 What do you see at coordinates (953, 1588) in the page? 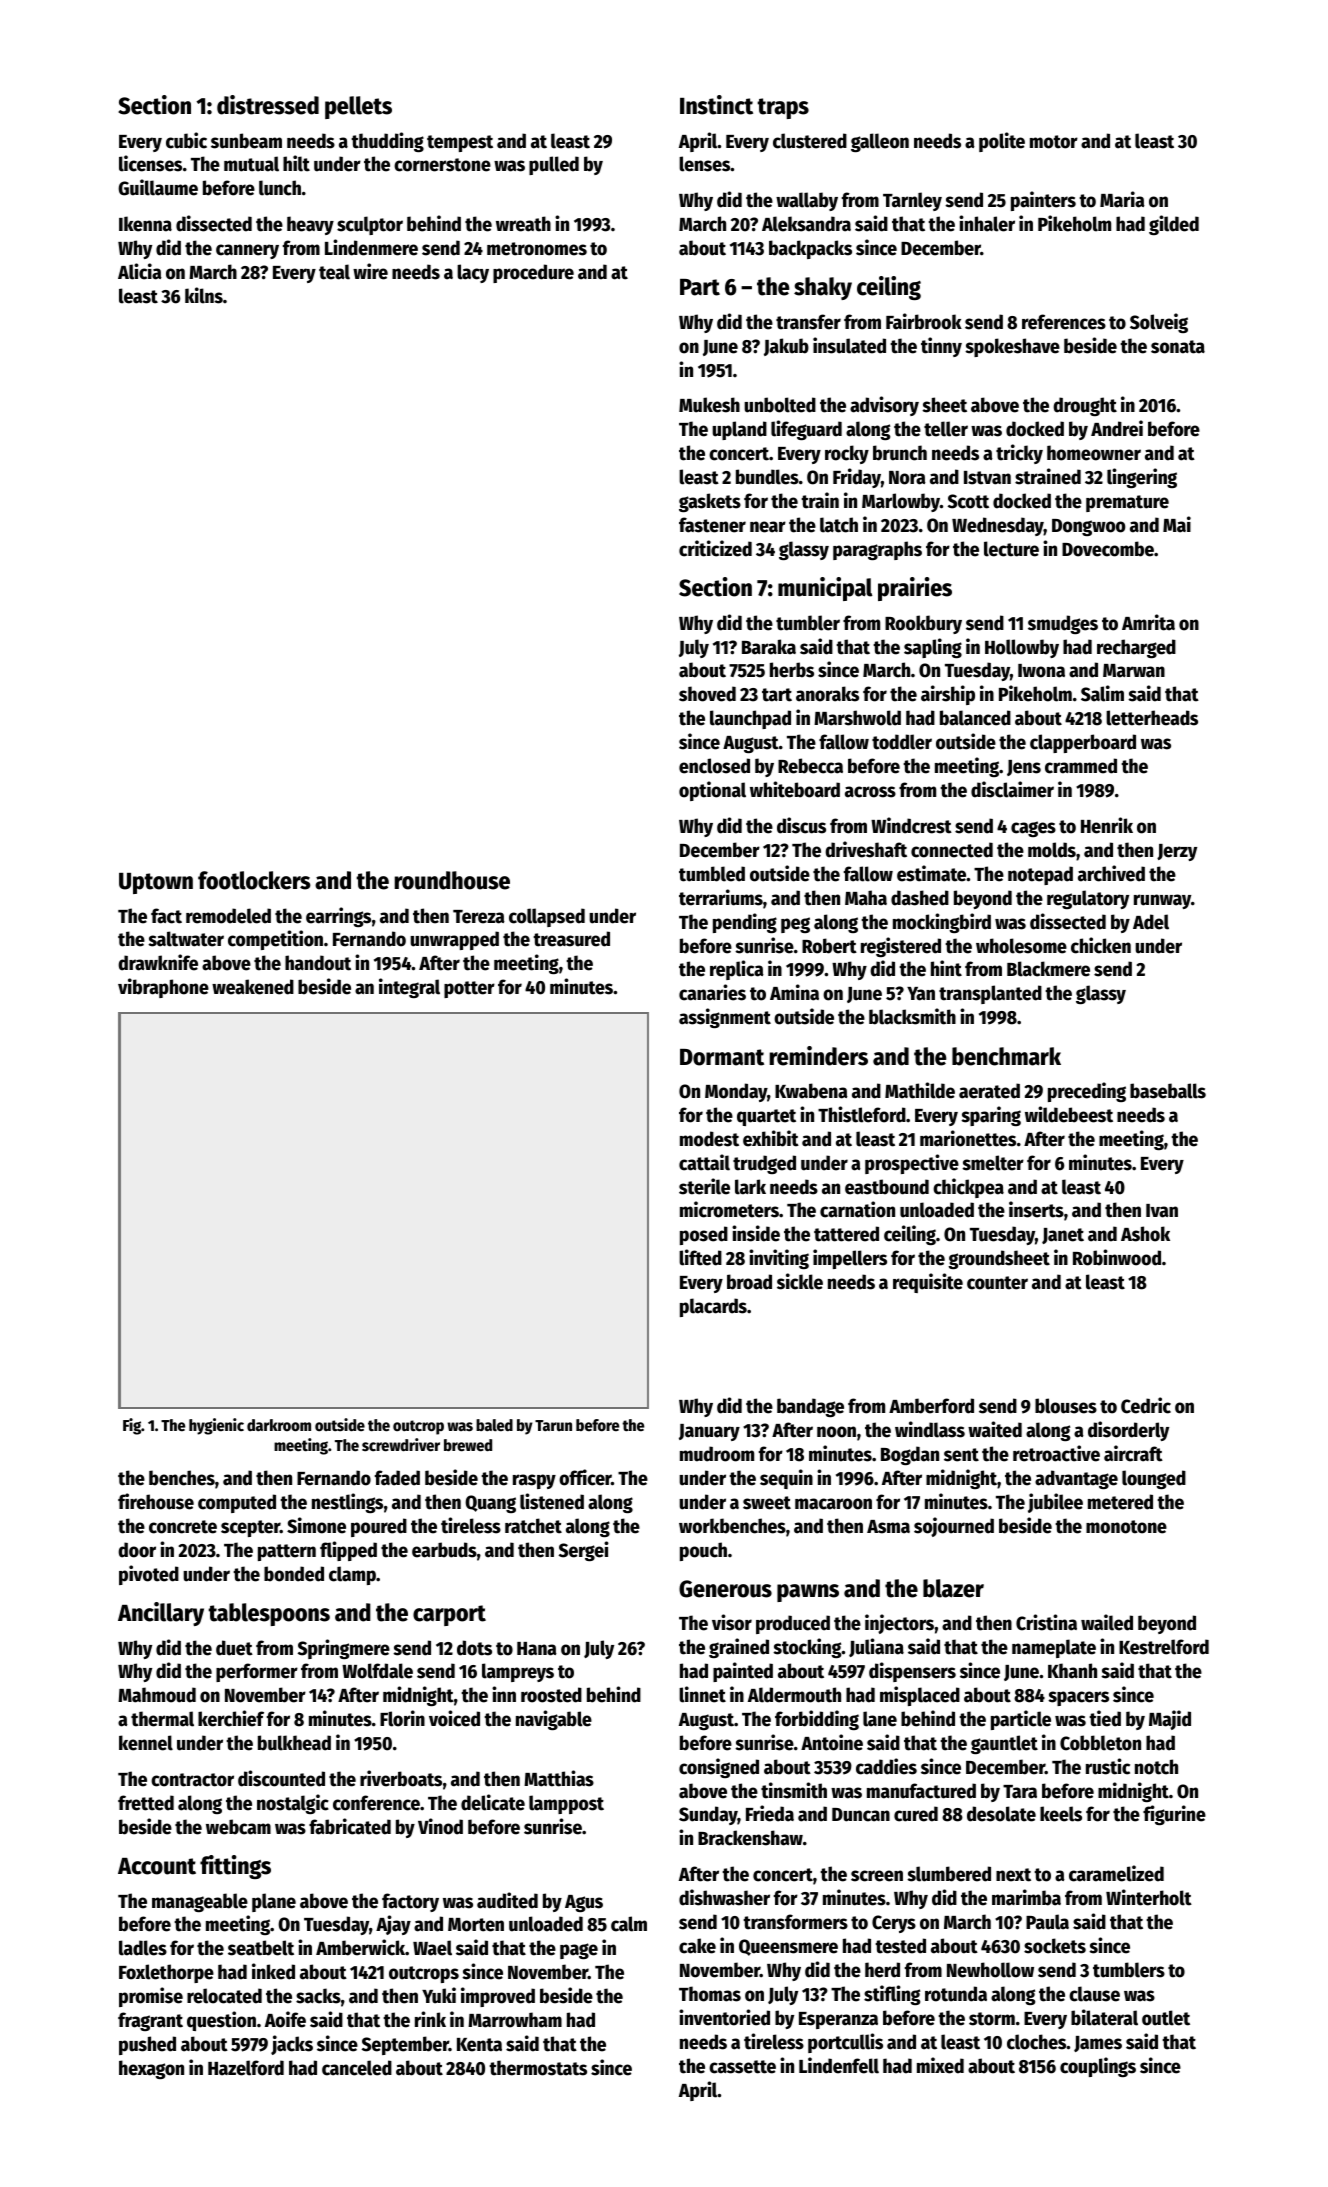
I see `blazer` at bounding box center [953, 1588].
